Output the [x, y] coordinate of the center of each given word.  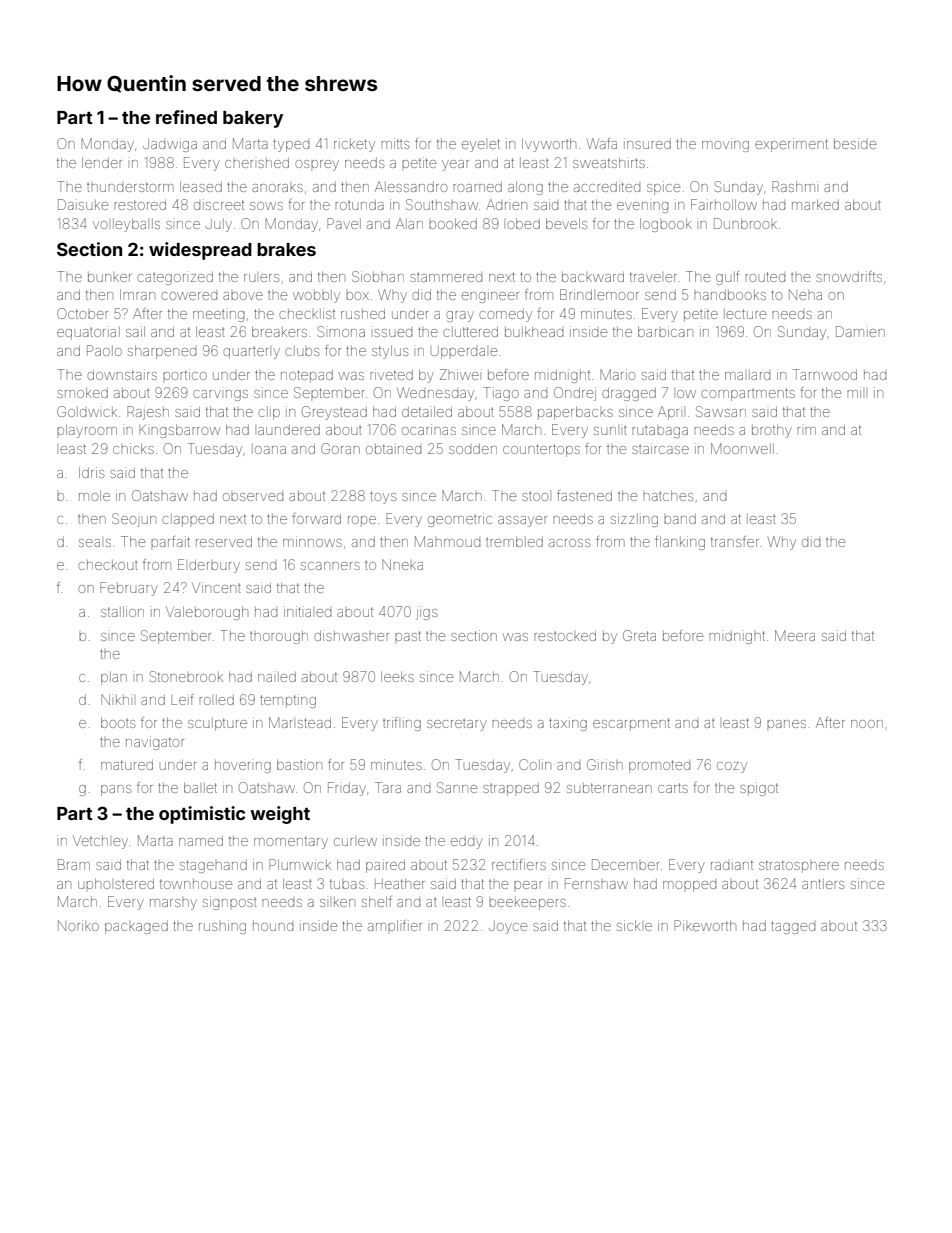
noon [867, 724]
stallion [122, 611]
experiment [791, 145]
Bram [74, 864]
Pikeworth [705, 925]
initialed [307, 611]
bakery [253, 119]
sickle [634, 925]
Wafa [602, 143]
